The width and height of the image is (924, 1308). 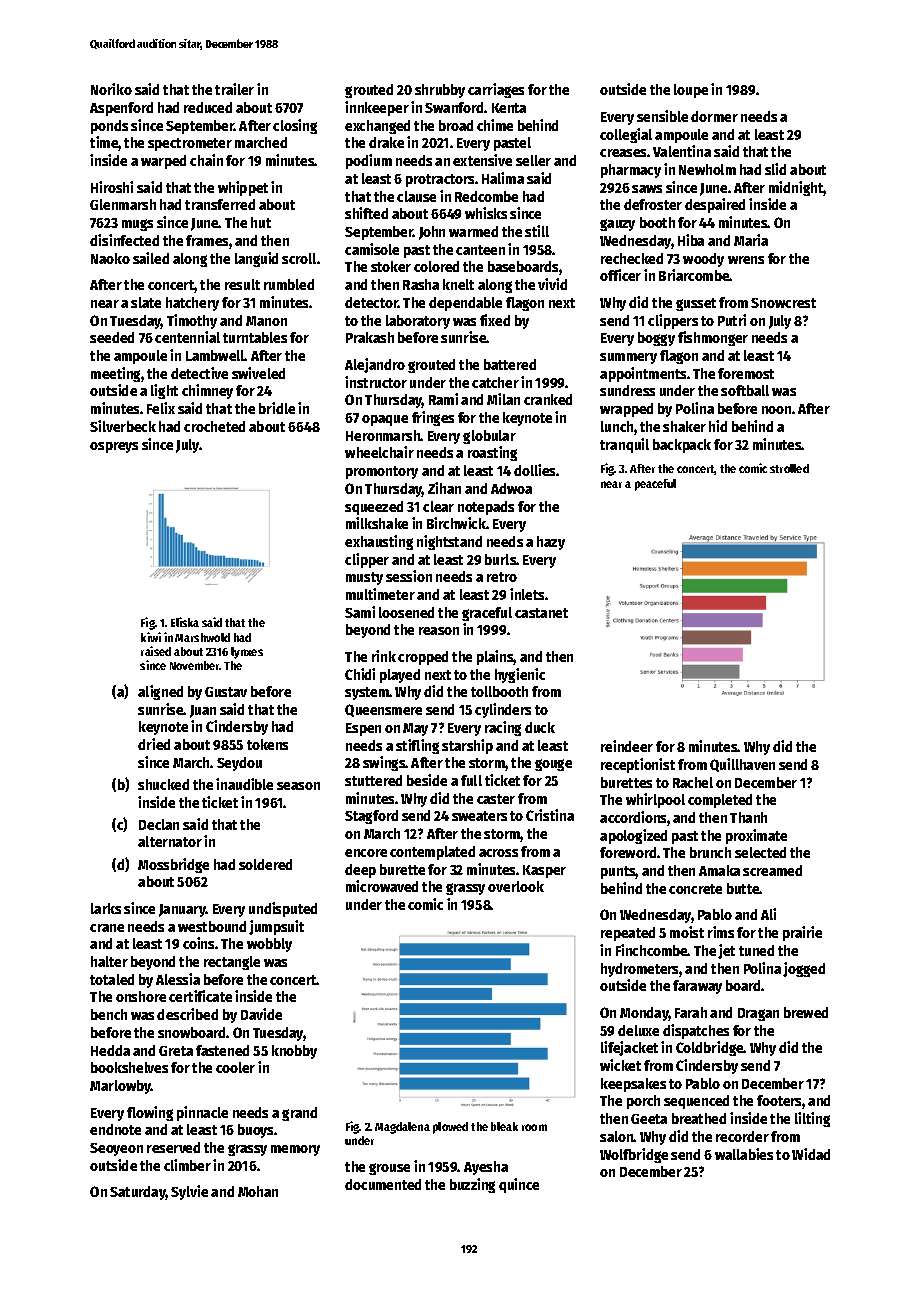 I want to click on Hiba, so click(x=691, y=240).
